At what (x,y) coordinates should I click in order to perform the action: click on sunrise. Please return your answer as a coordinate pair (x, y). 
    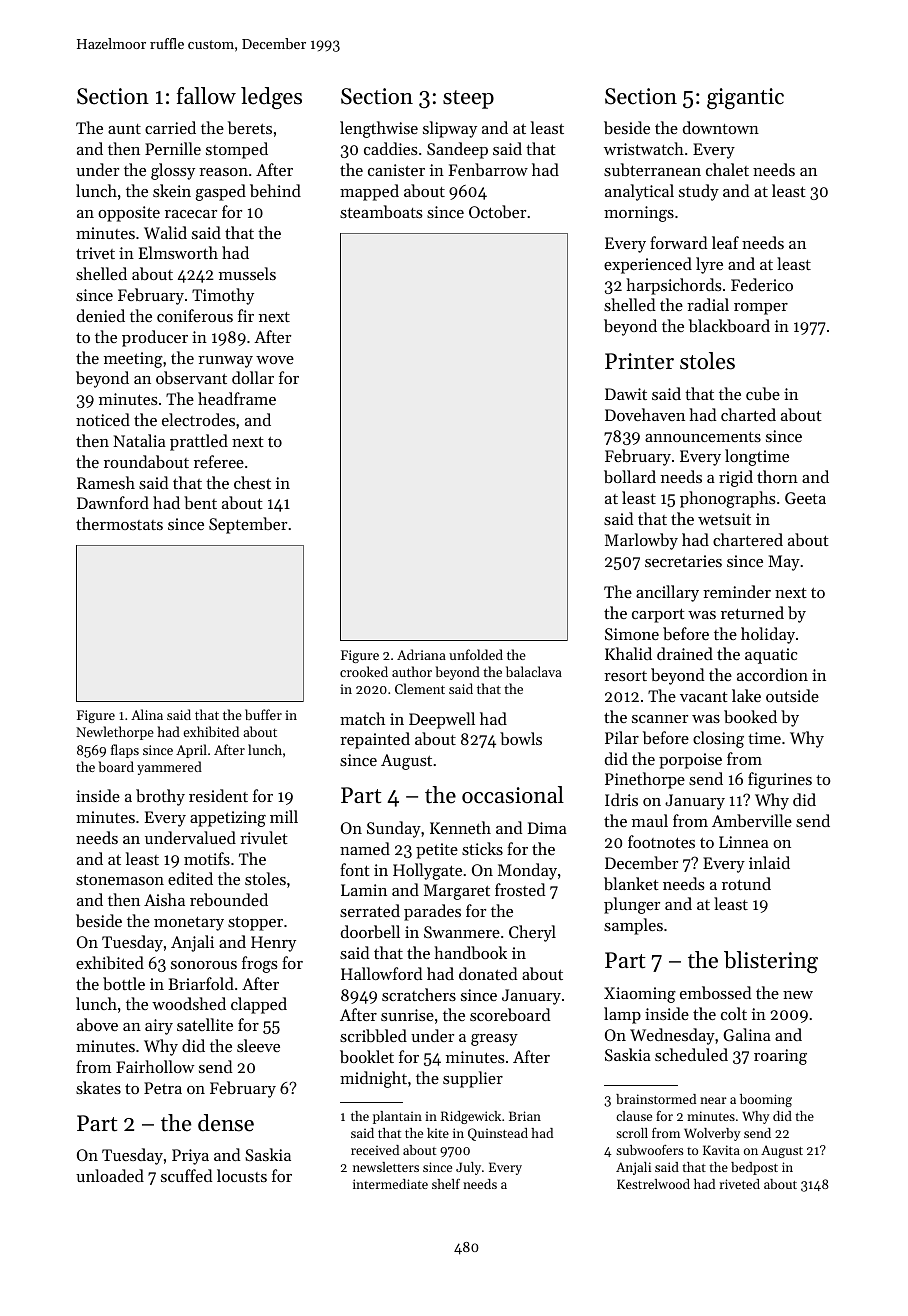
    Looking at the image, I should click on (407, 1015).
